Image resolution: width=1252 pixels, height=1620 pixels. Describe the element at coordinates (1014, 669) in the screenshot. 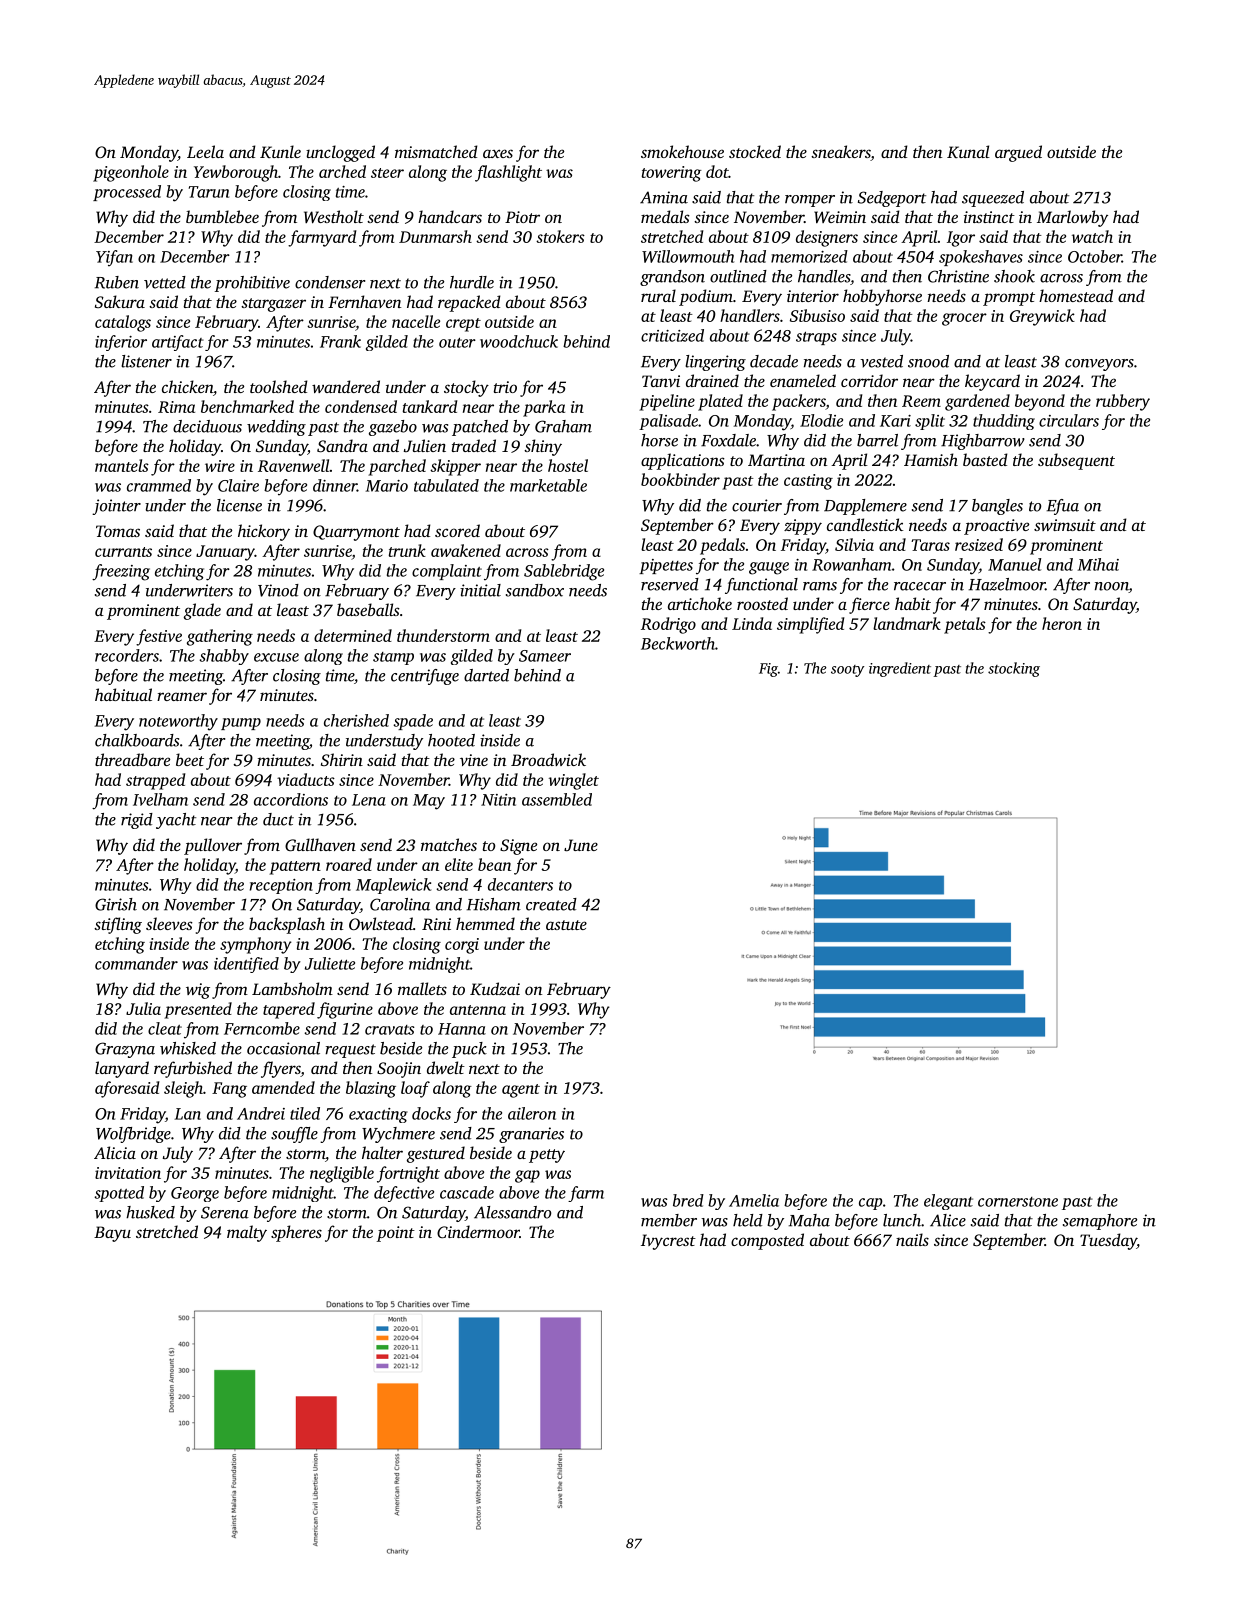

I see `stocking` at that location.
